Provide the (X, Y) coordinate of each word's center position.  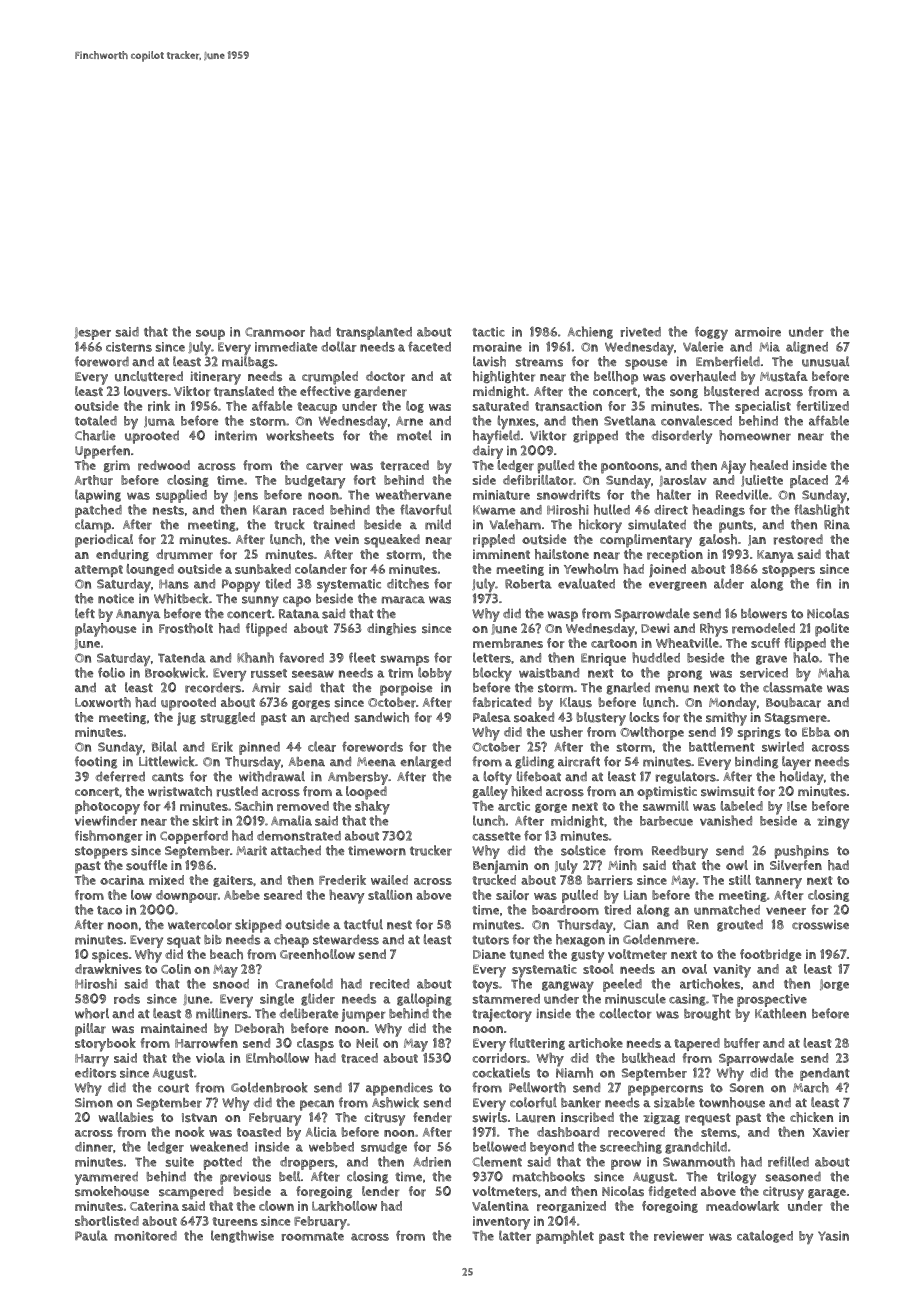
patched (98, 511)
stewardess (346, 939)
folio (111, 672)
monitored (146, 1236)
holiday (802, 778)
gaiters (233, 881)
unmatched (727, 909)
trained (334, 524)
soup (210, 334)
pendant (825, 1074)
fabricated (501, 702)
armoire (758, 332)
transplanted (374, 333)
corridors (499, 1058)
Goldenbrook (269, 1087)
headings (718, 510)
